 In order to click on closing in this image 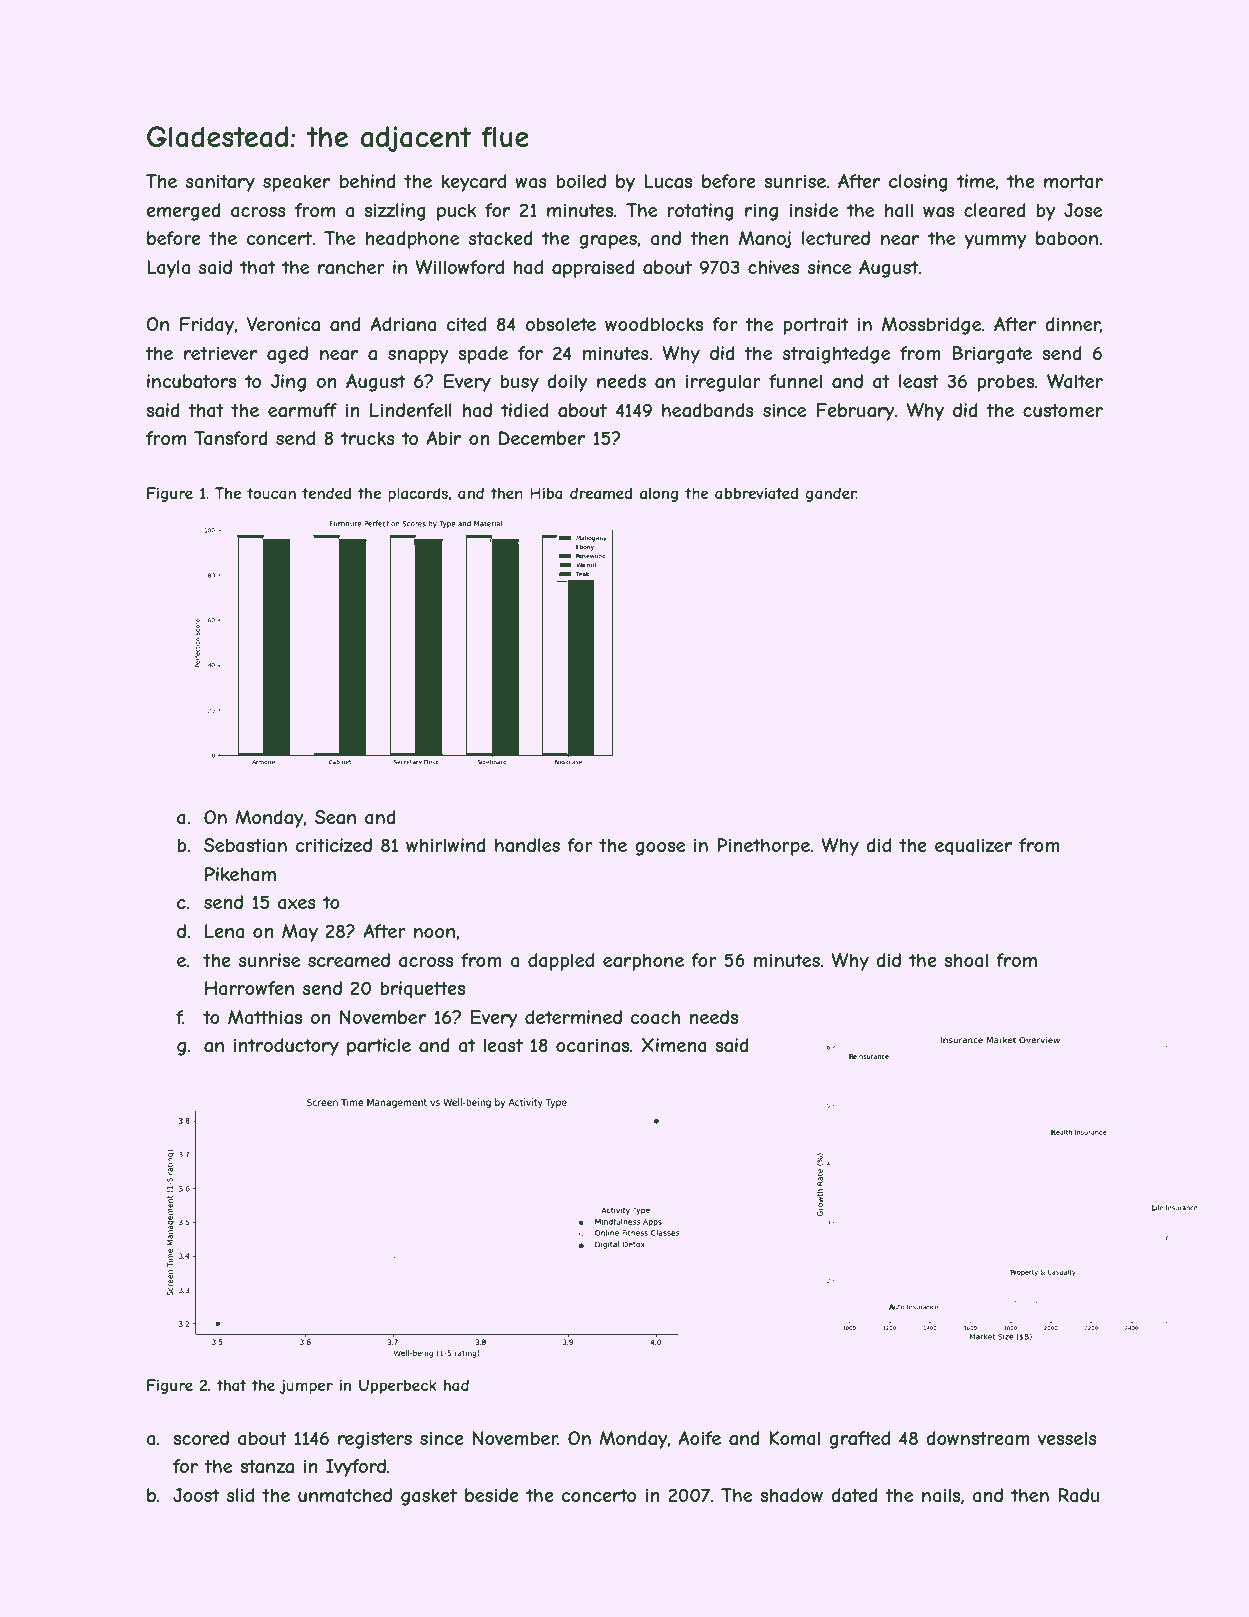, I will do `click(918, 183)`.
